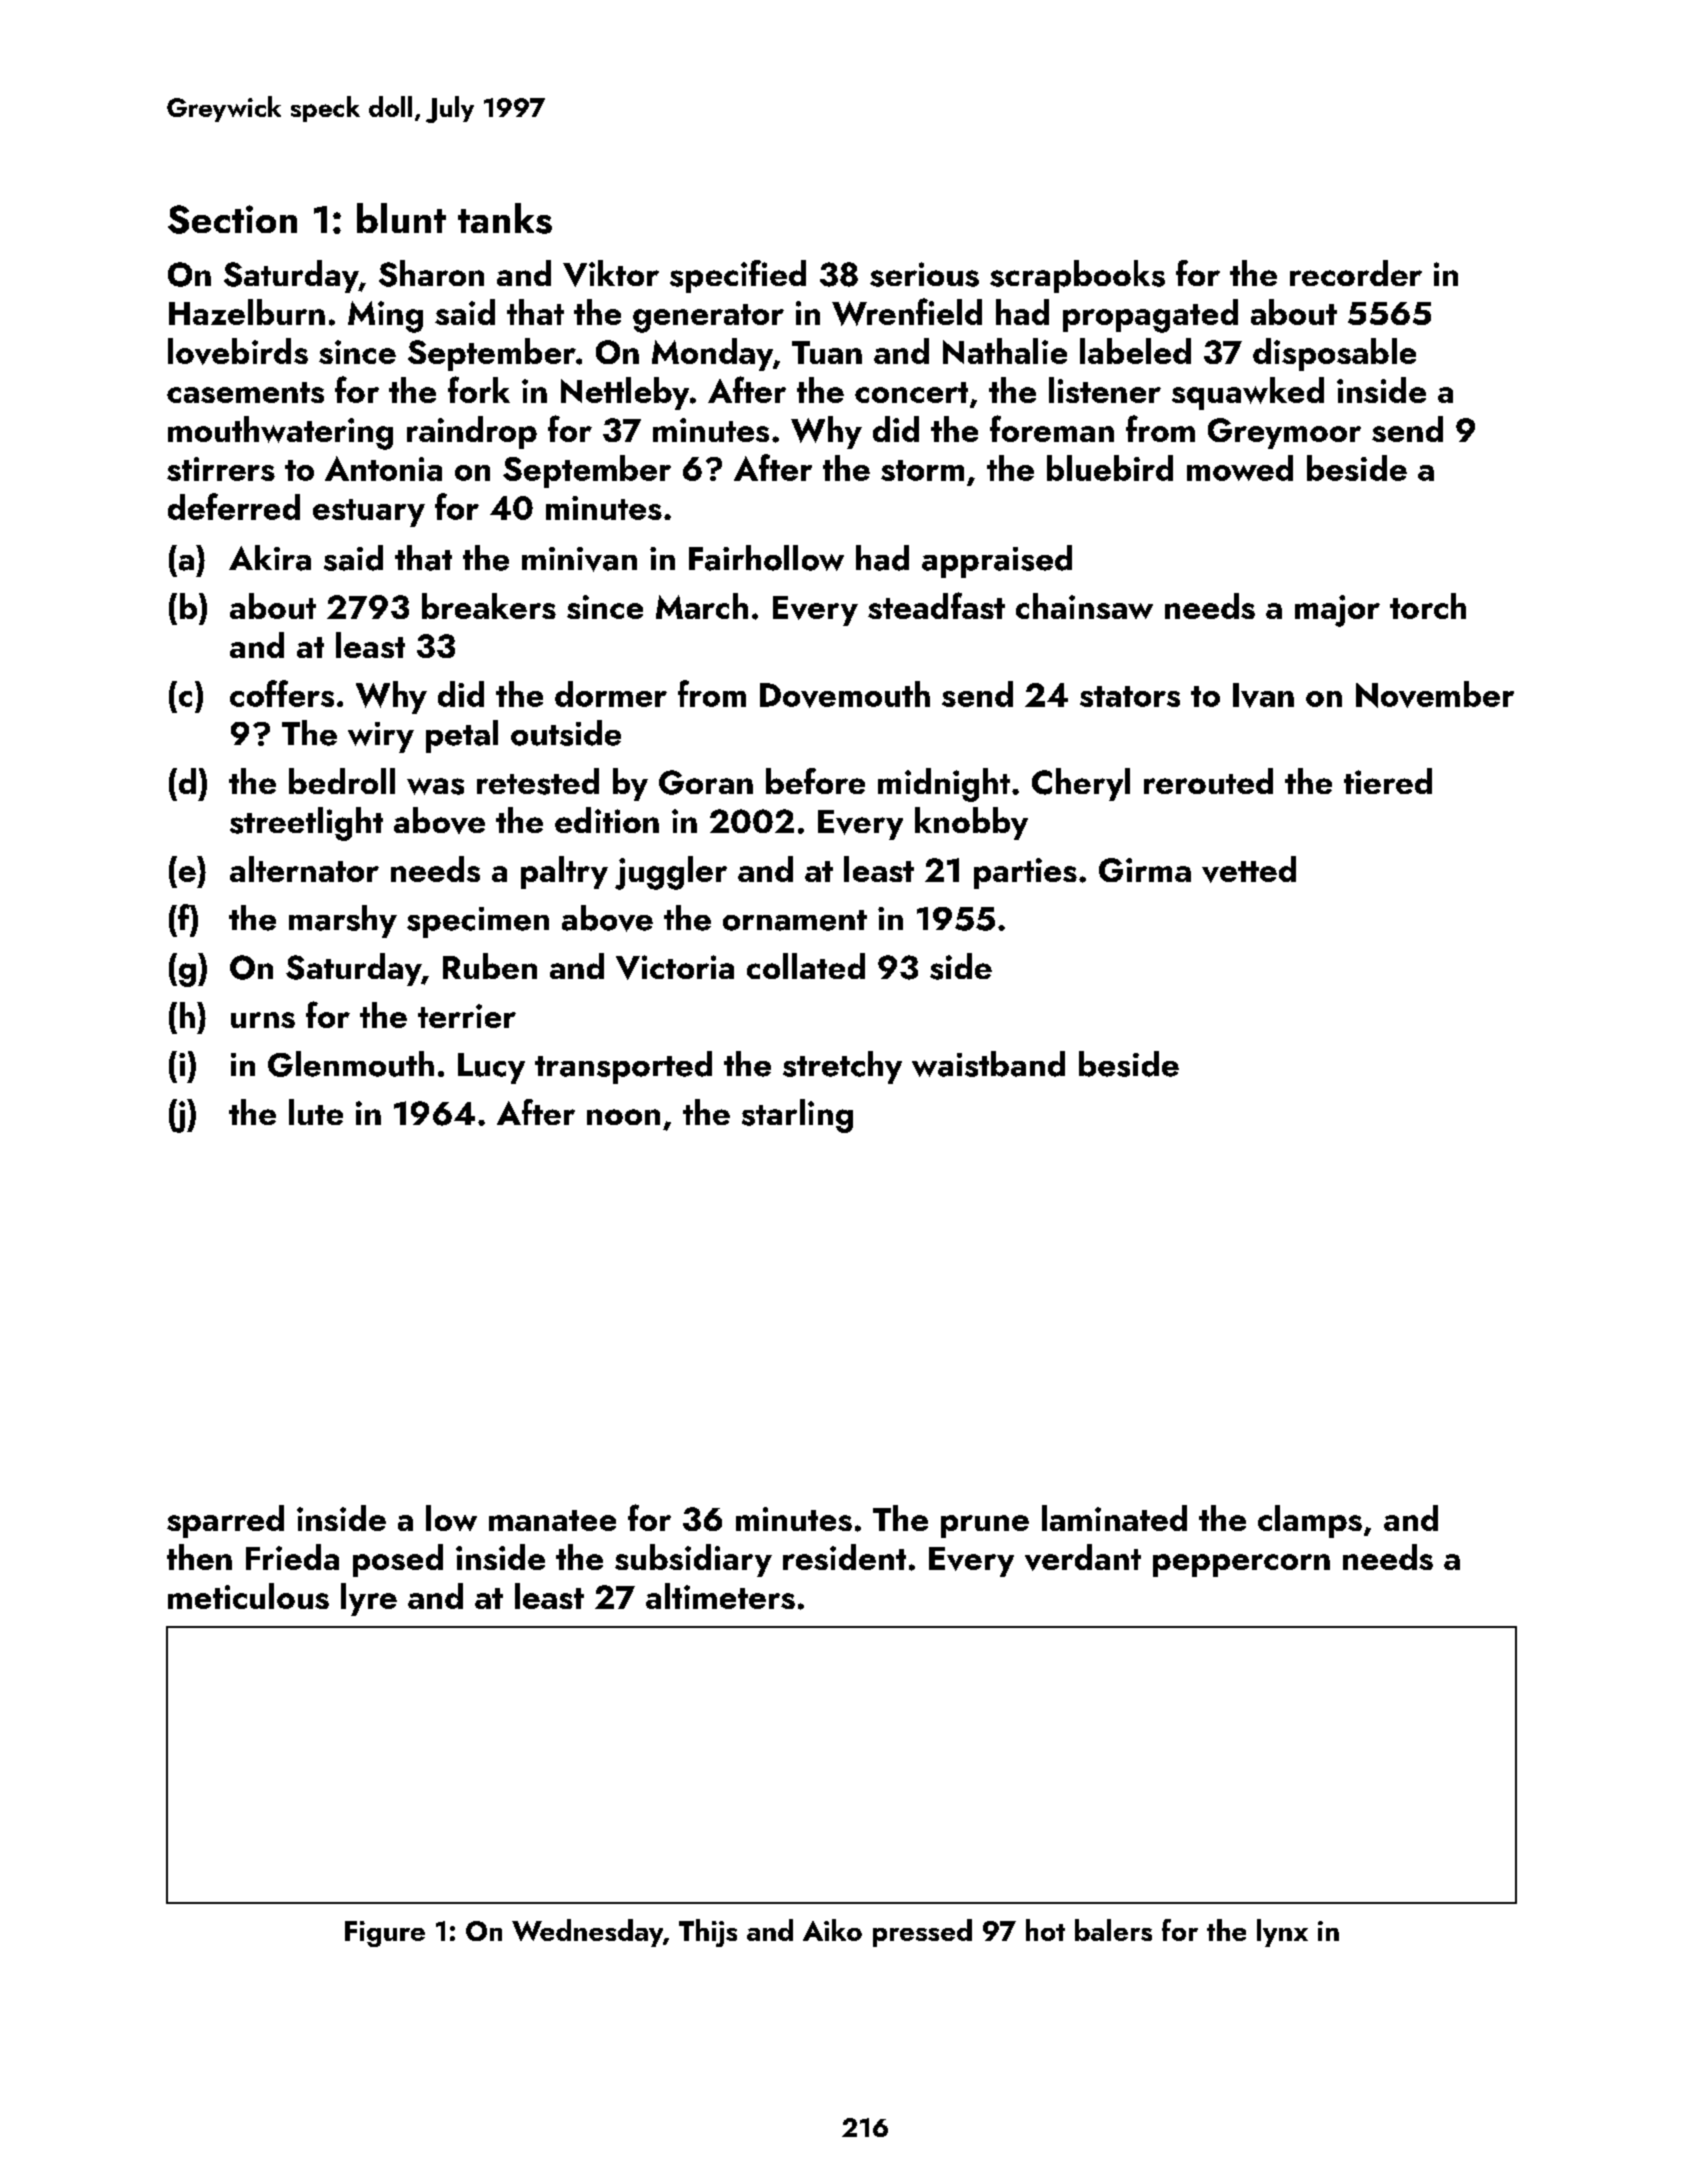  Describe the element at coordinates (1282, 1933) in the image. I see `lynx` at that location.
